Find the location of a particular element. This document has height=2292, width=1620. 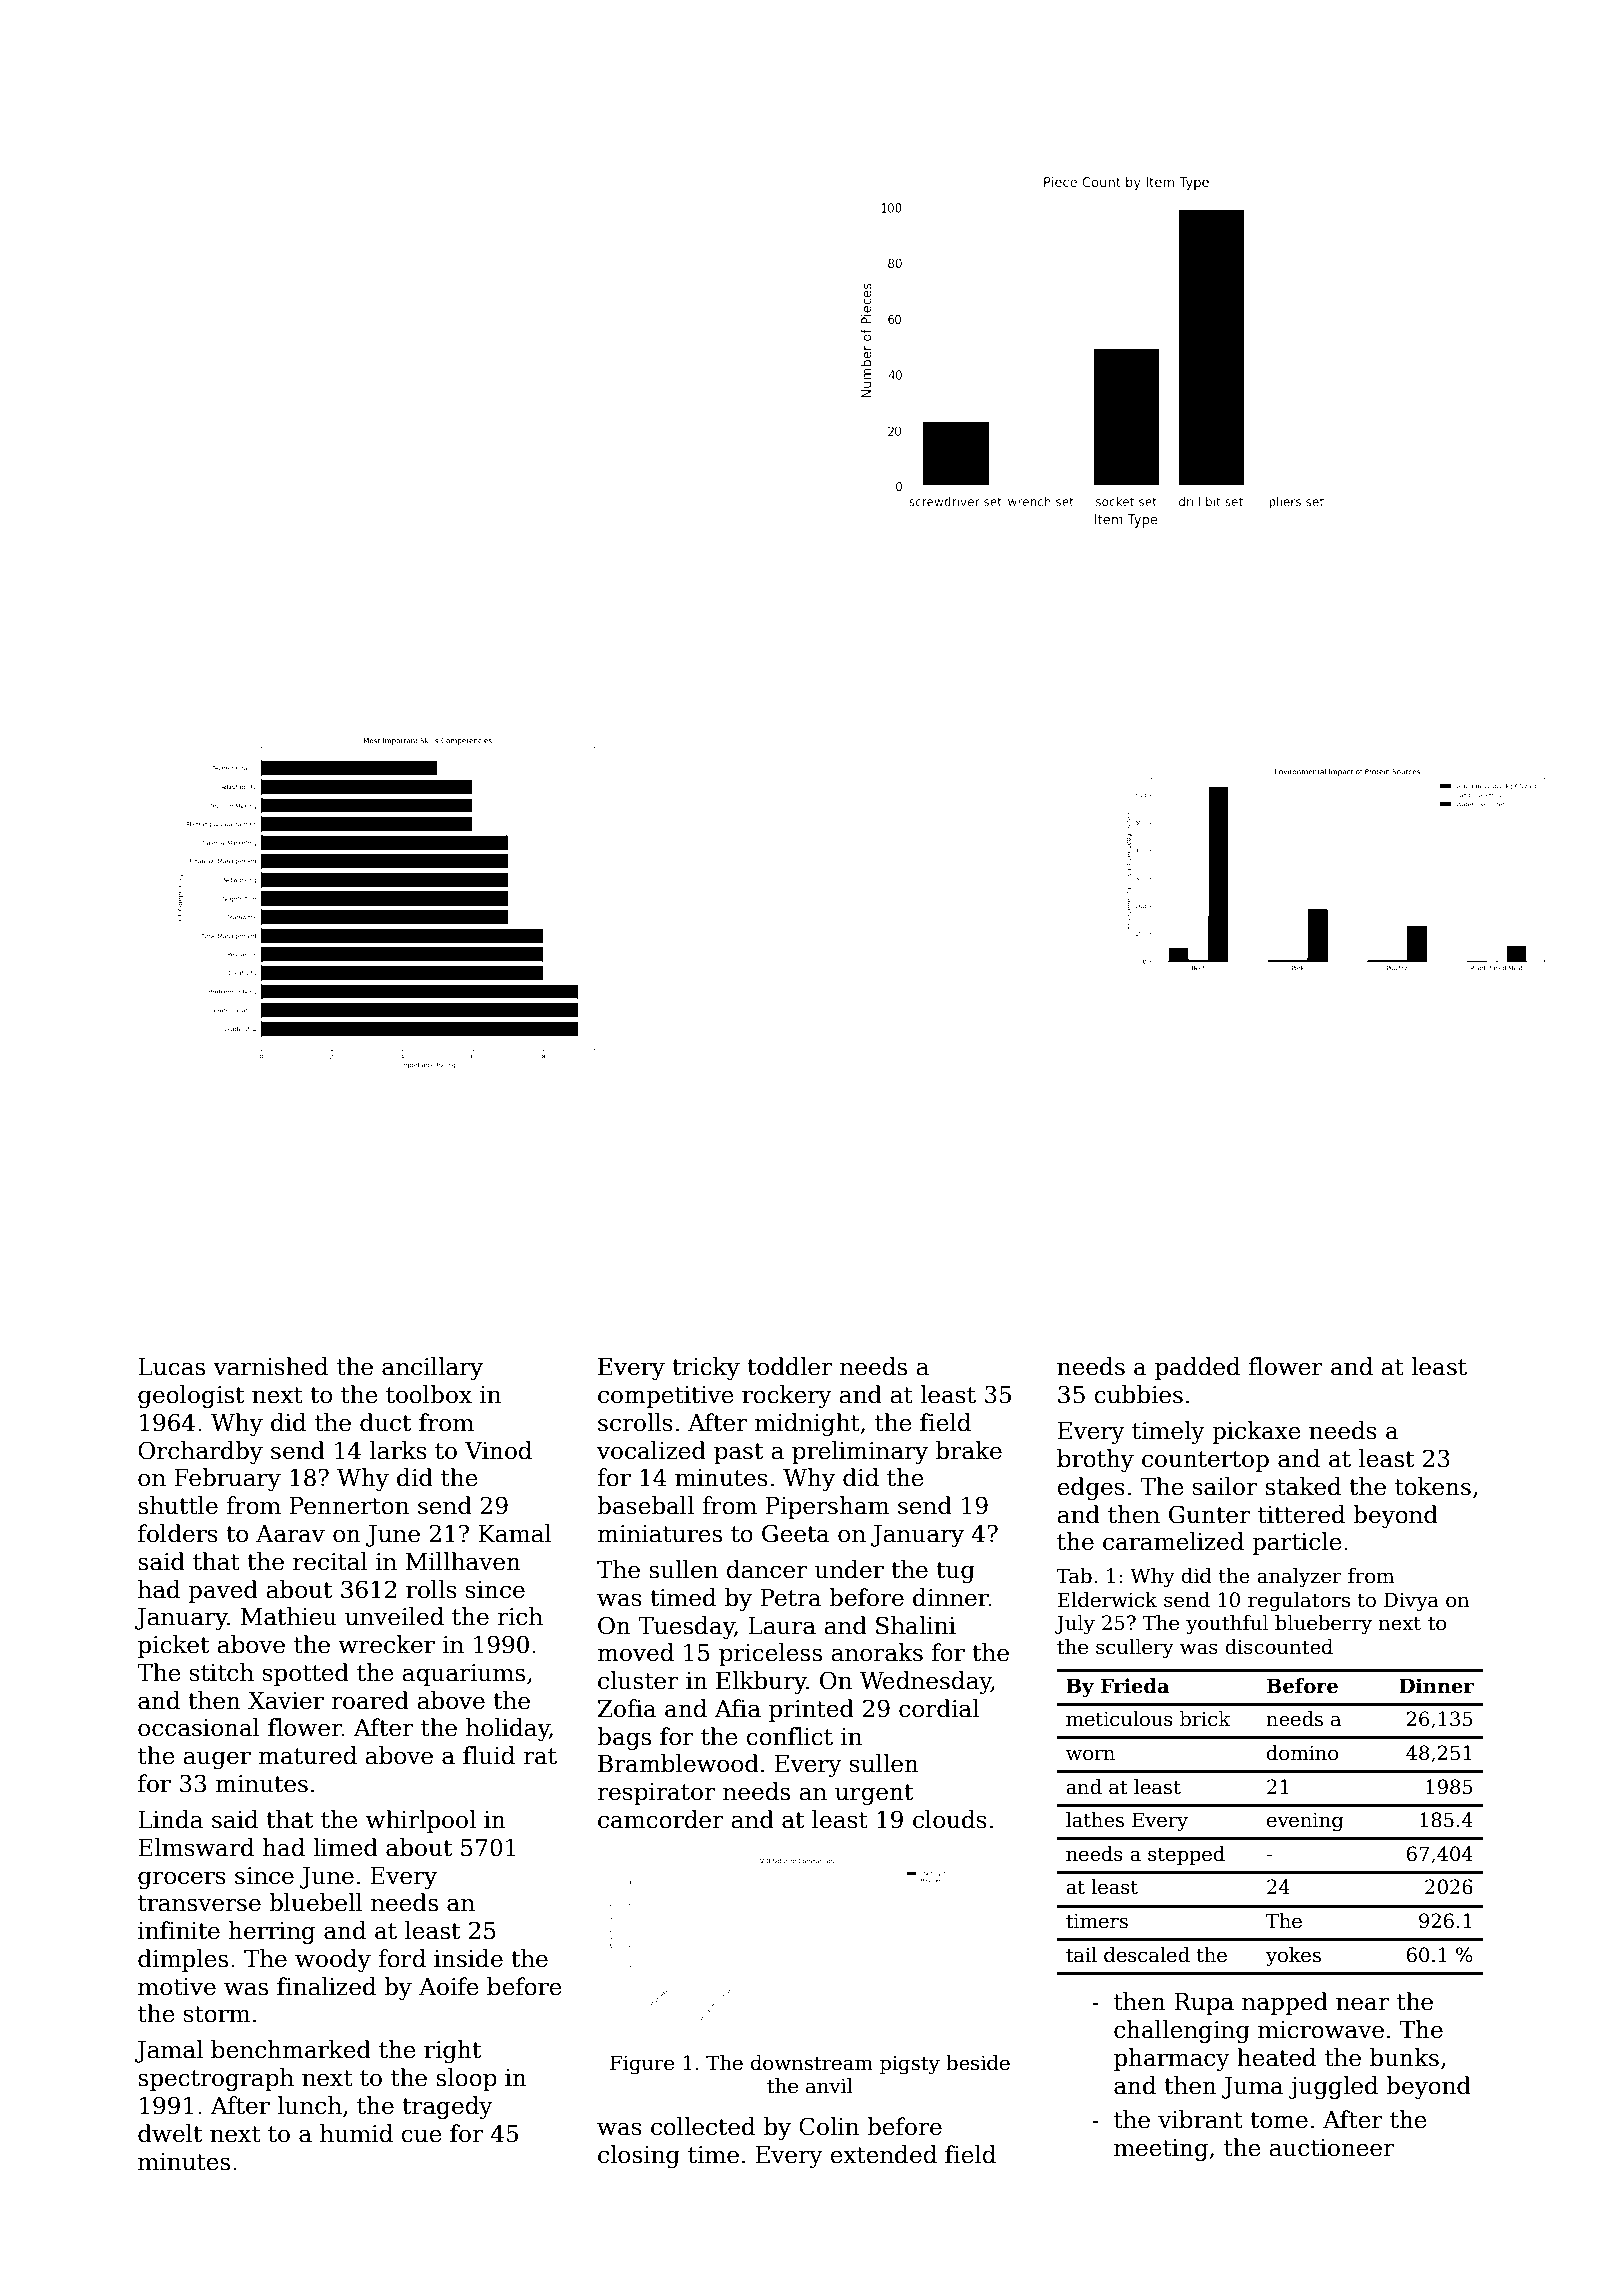

descaled is located at coordinates (1147, 1955).
